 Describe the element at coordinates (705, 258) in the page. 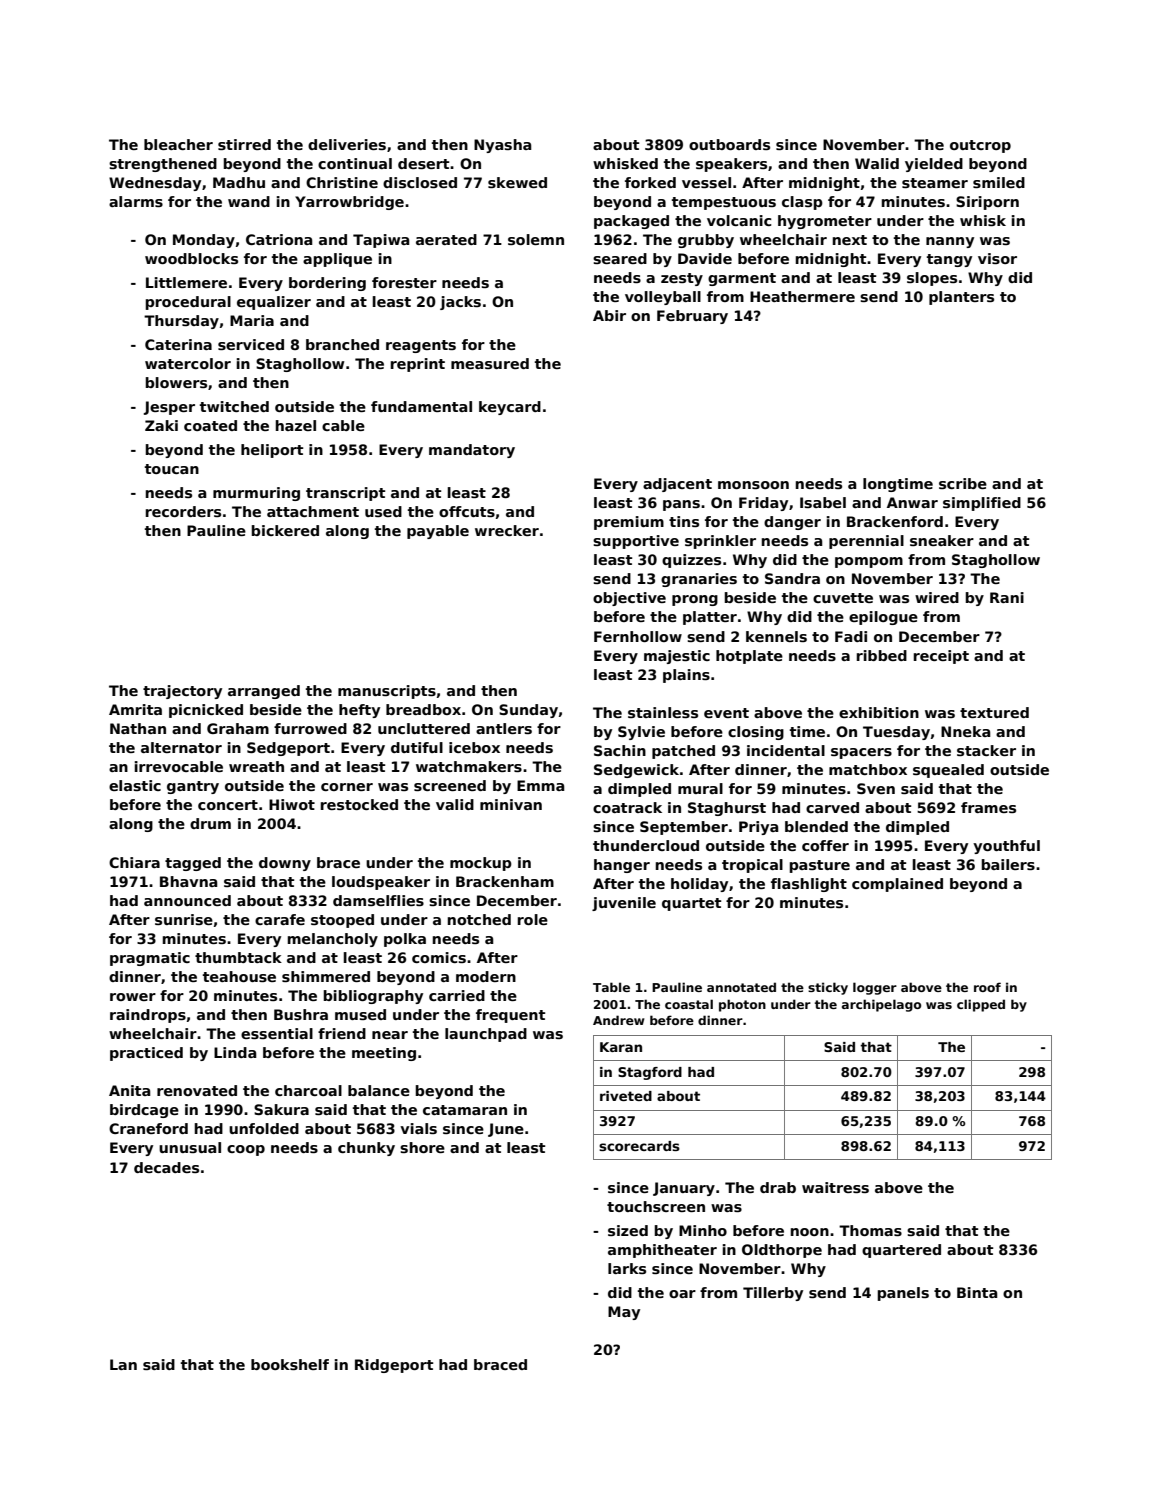

I see `Davide` at that location.
